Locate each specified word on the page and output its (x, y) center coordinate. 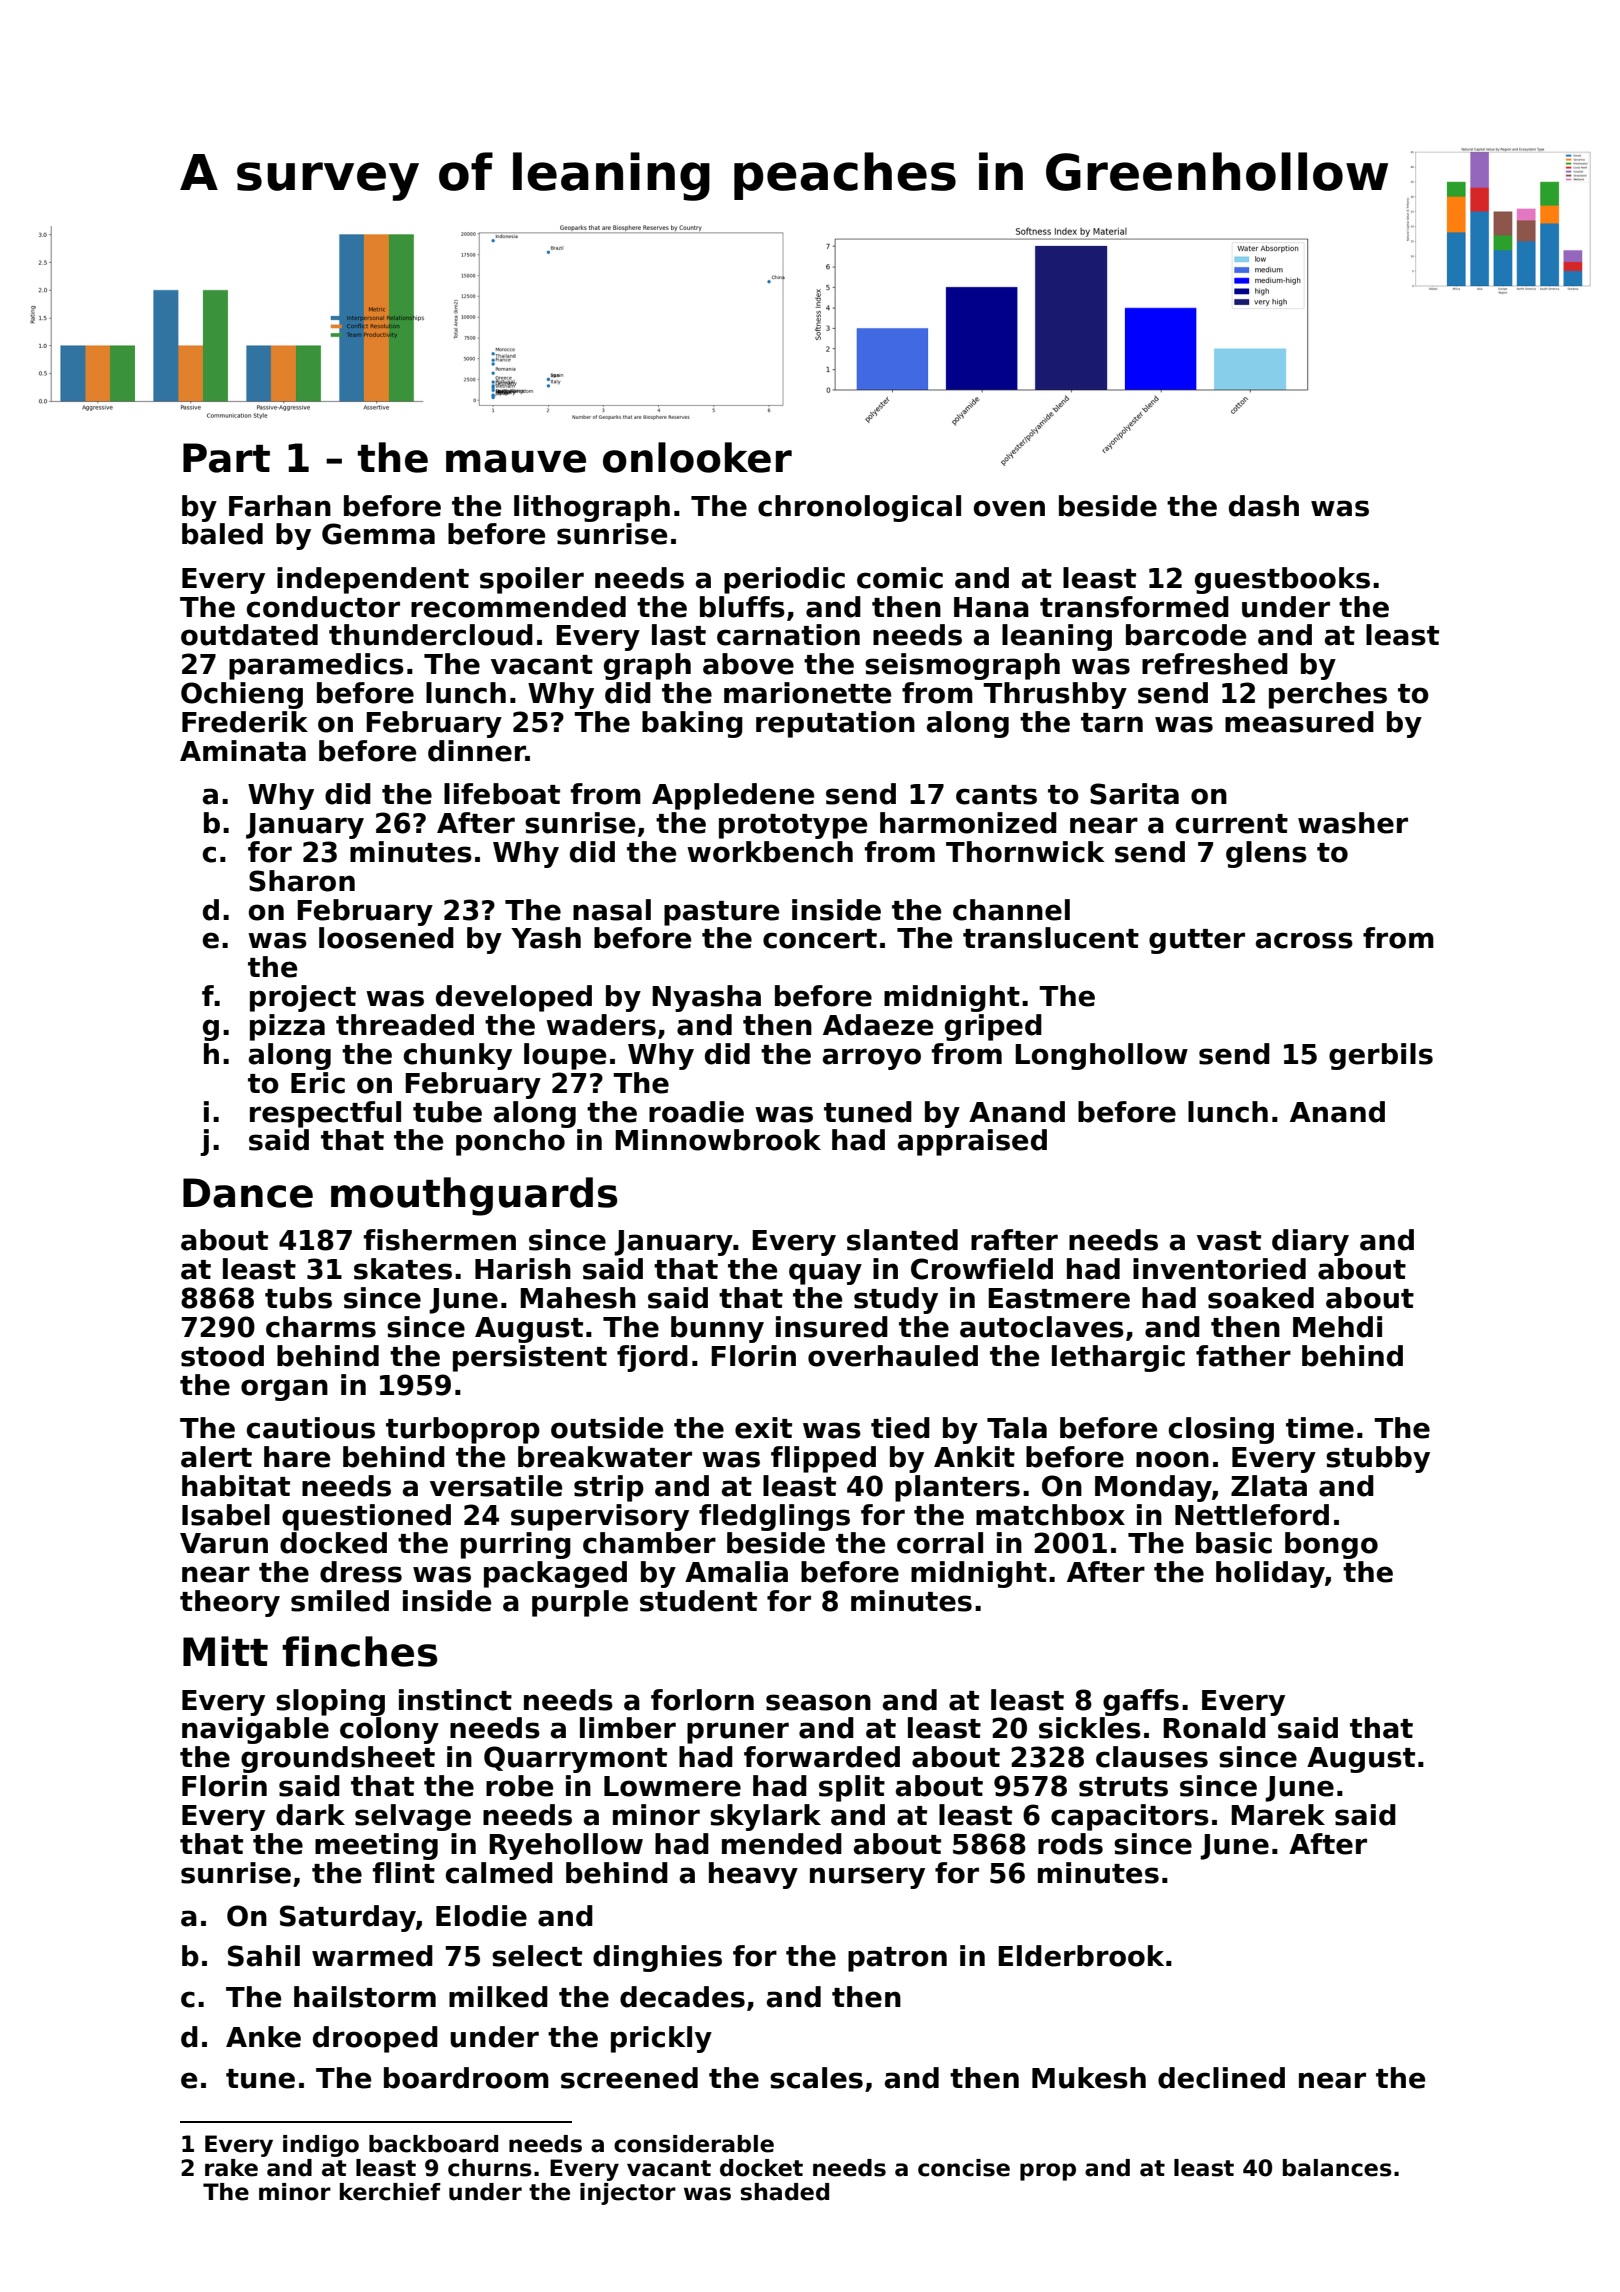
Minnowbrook (718, 1140)
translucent (1051, 938)
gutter (1197, 941)
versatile (496, 1486)
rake (231, 2168)
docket (761, 2168)
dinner (477, 751)
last (679, 635)
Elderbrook (1081, 1956)
